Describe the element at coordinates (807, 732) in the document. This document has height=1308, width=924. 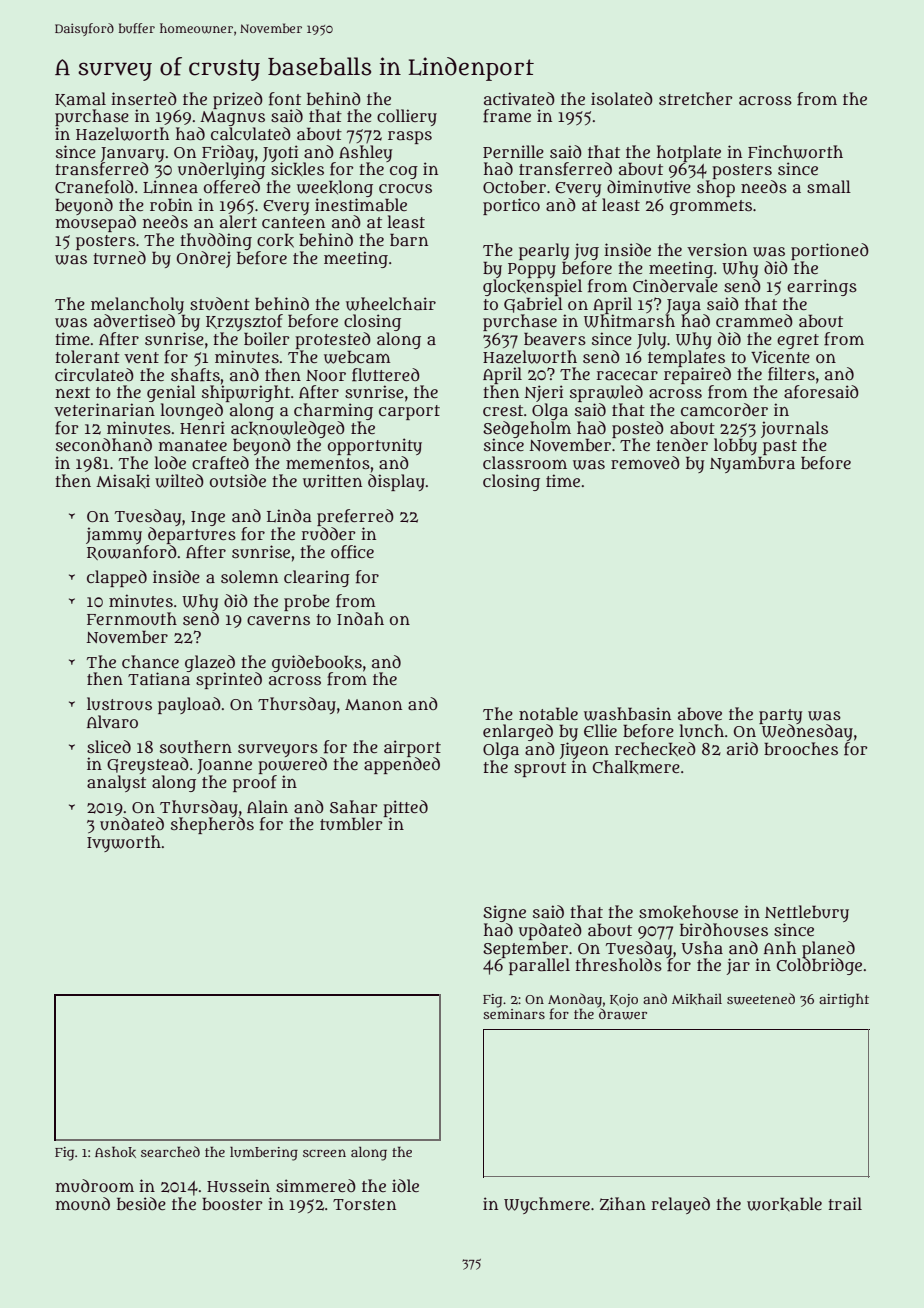
I see `Wednesday` at that location.
